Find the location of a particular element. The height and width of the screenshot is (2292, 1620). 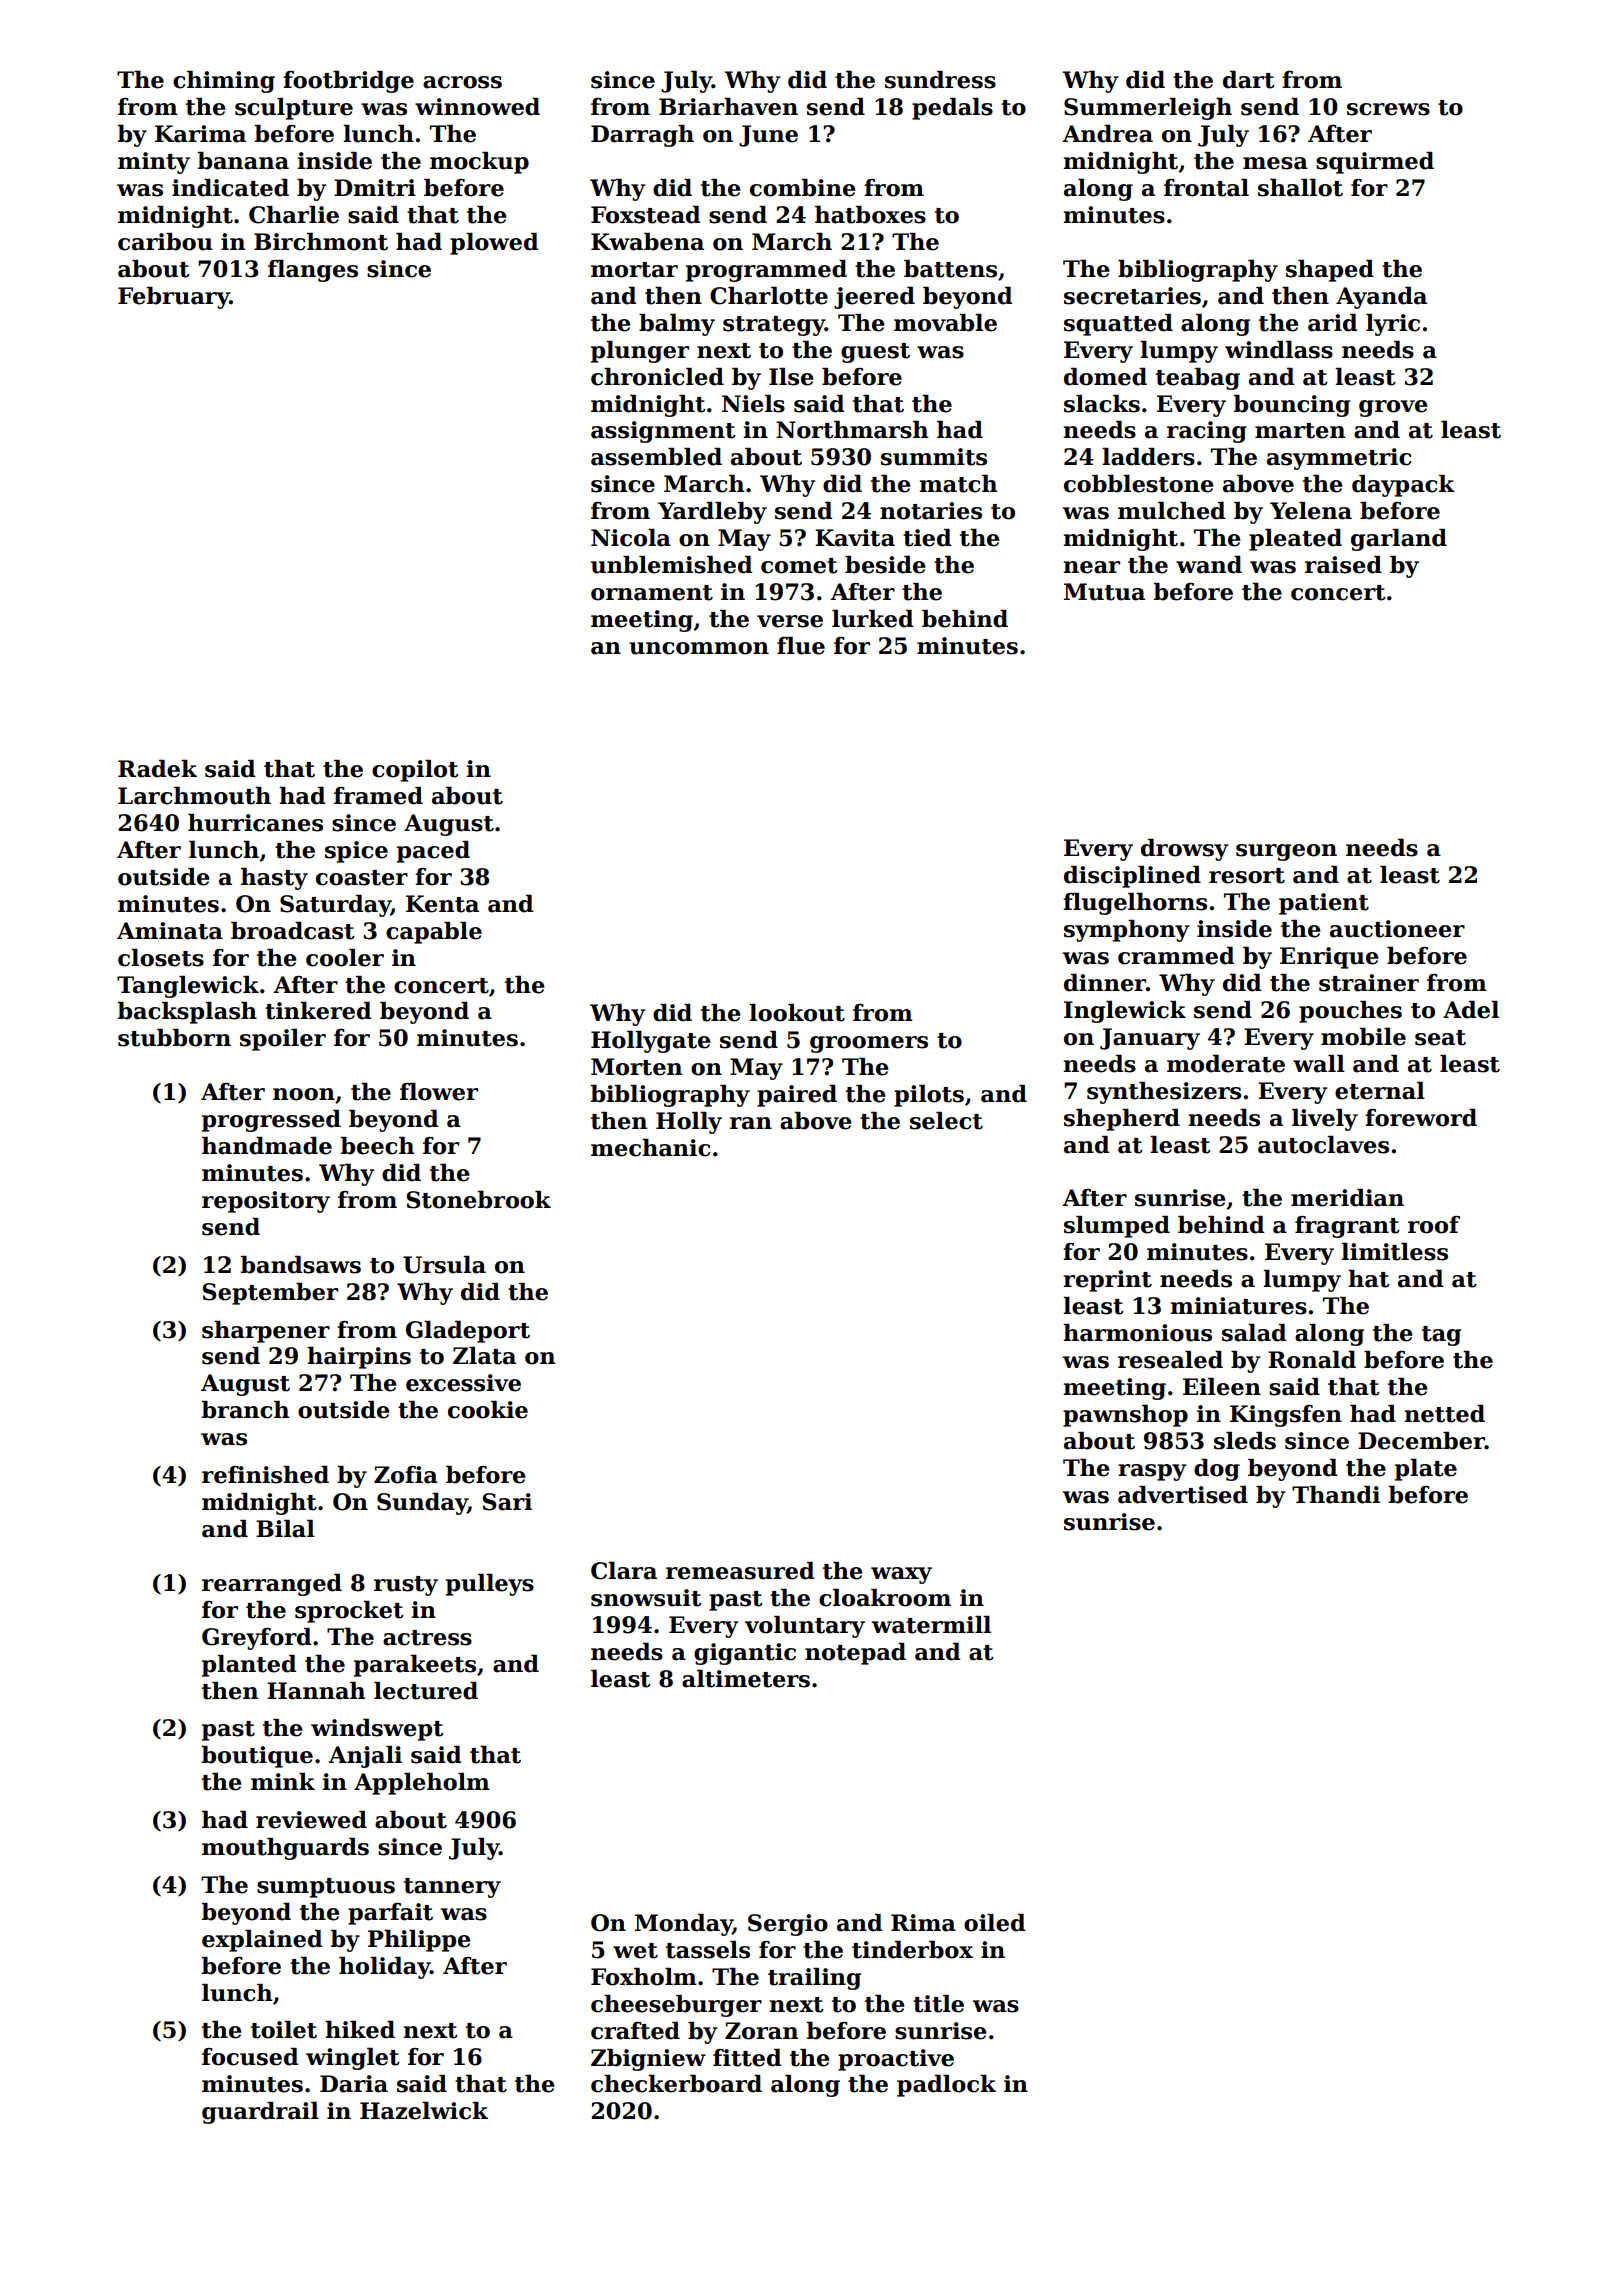

squirmed is located at coordinates (1375, 163).
